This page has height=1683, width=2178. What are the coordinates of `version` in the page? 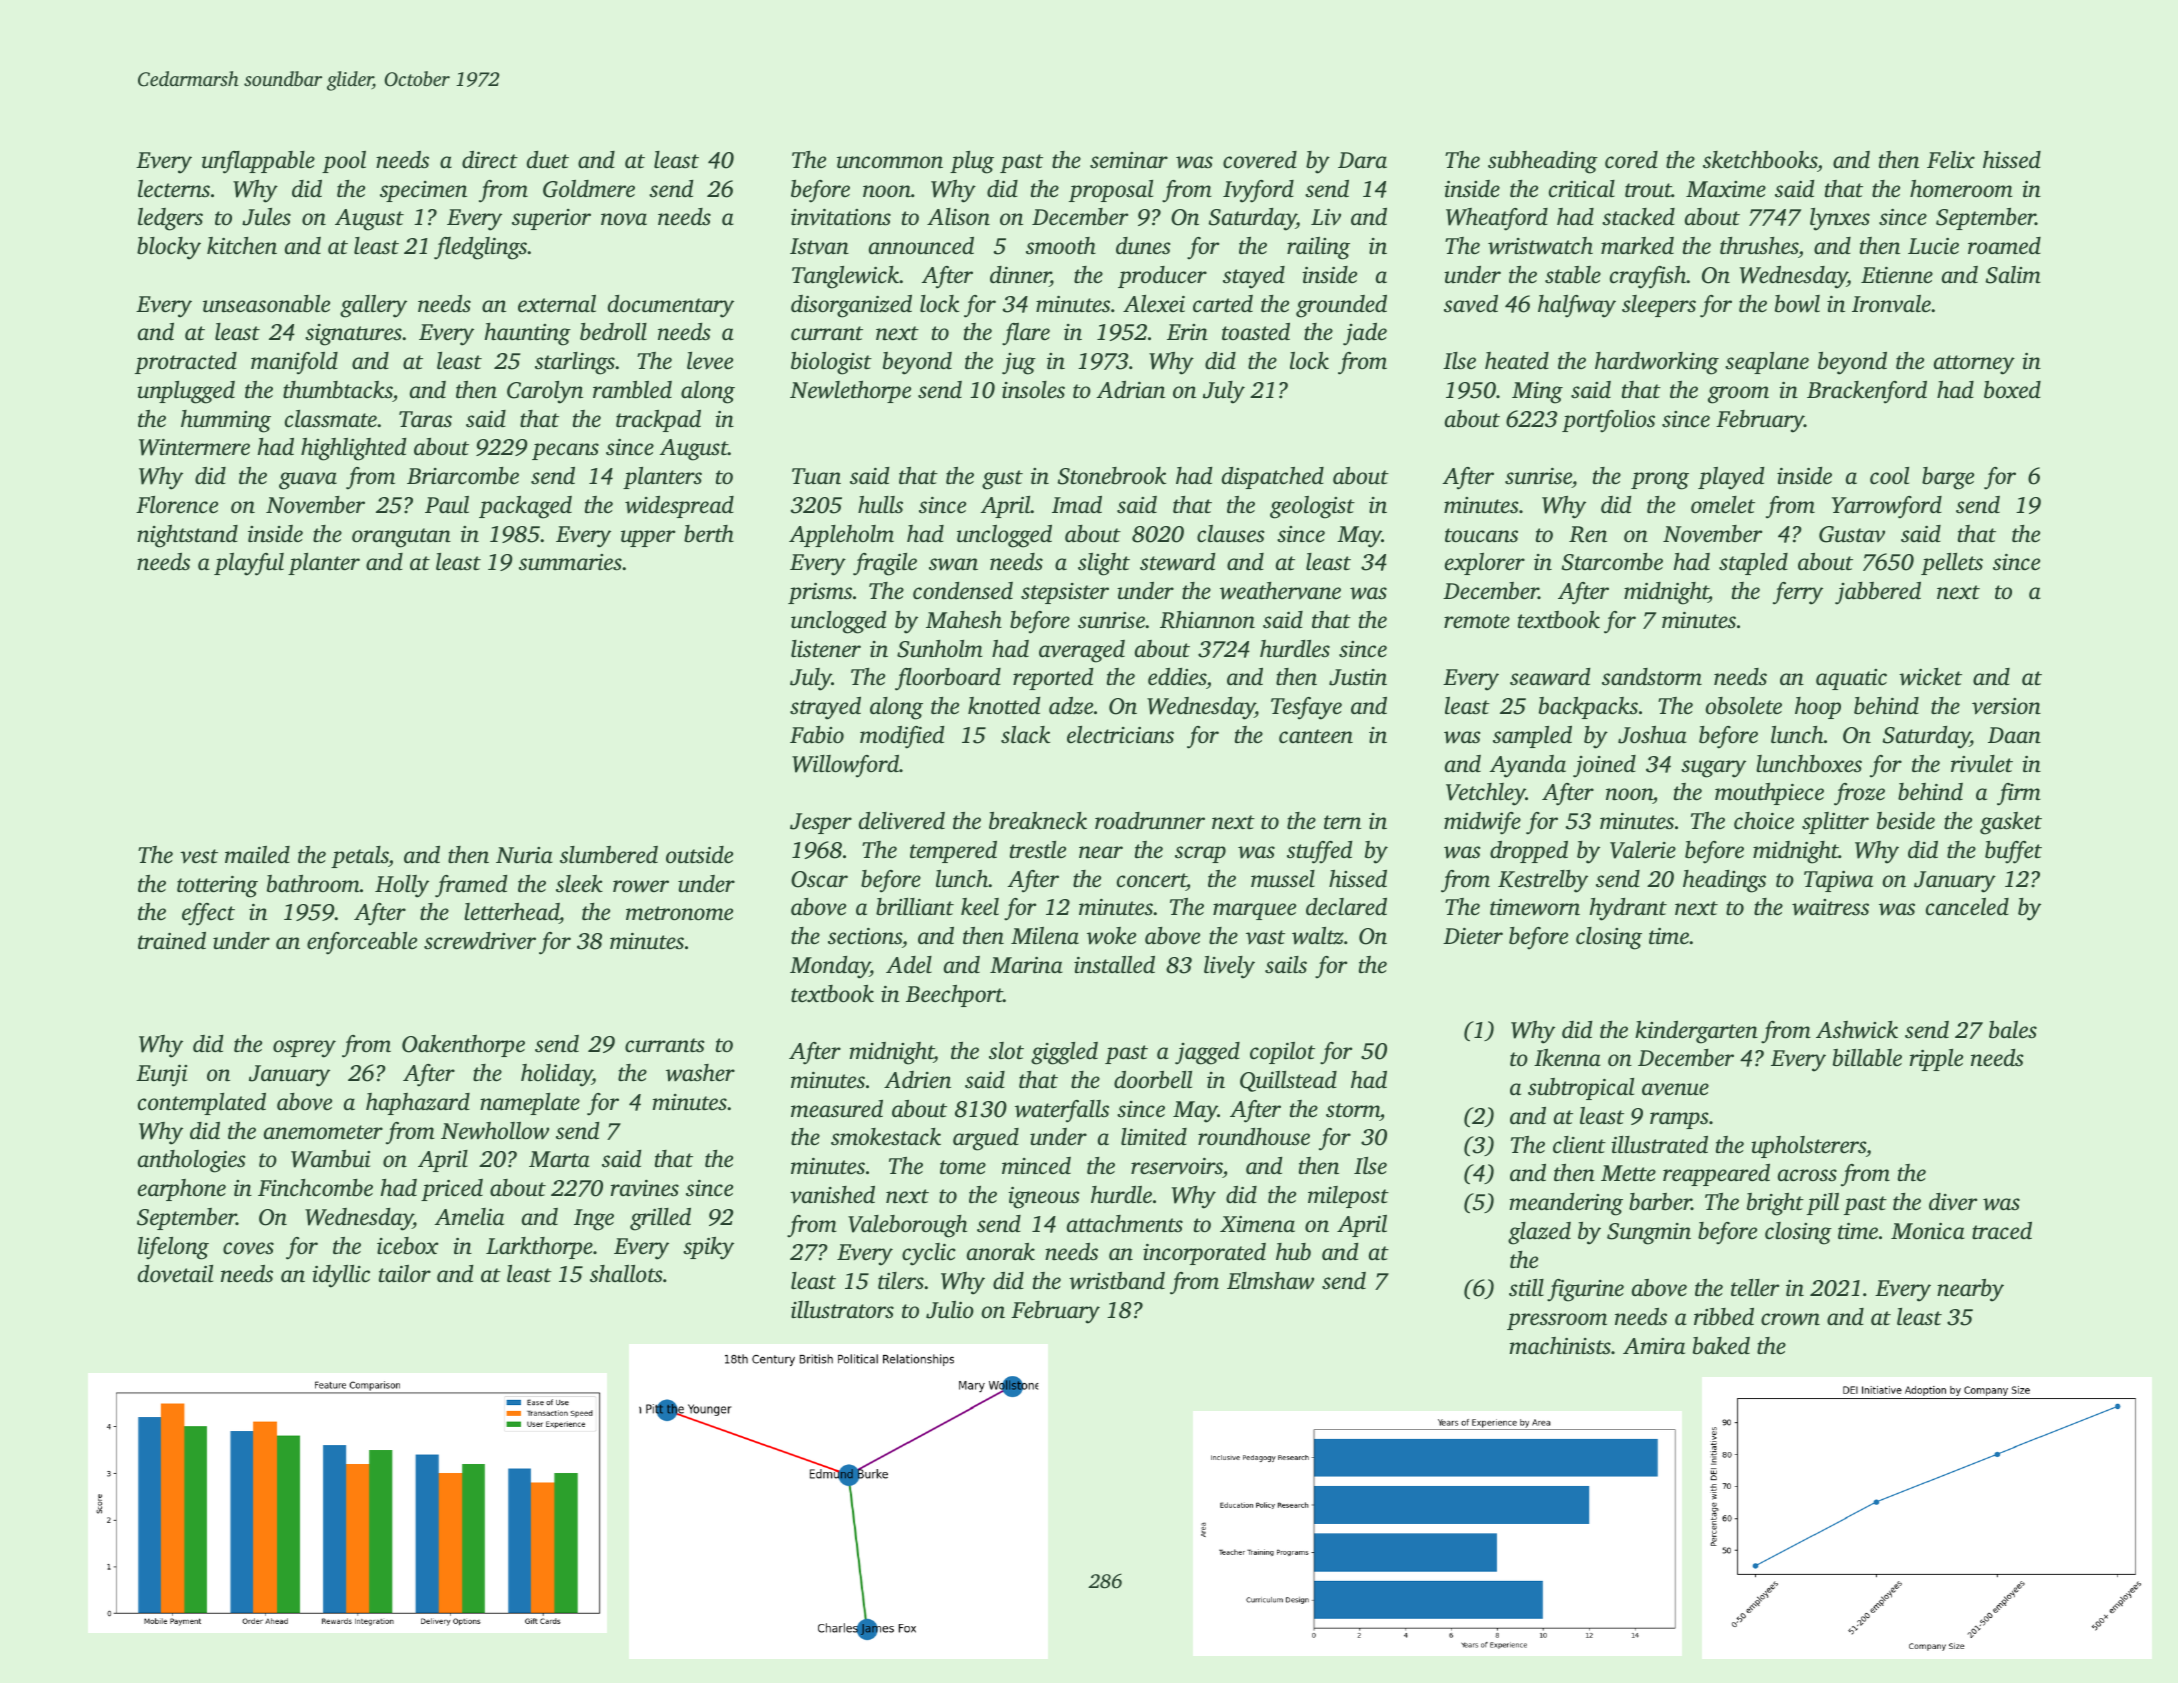 It's located at (2006, 706).
